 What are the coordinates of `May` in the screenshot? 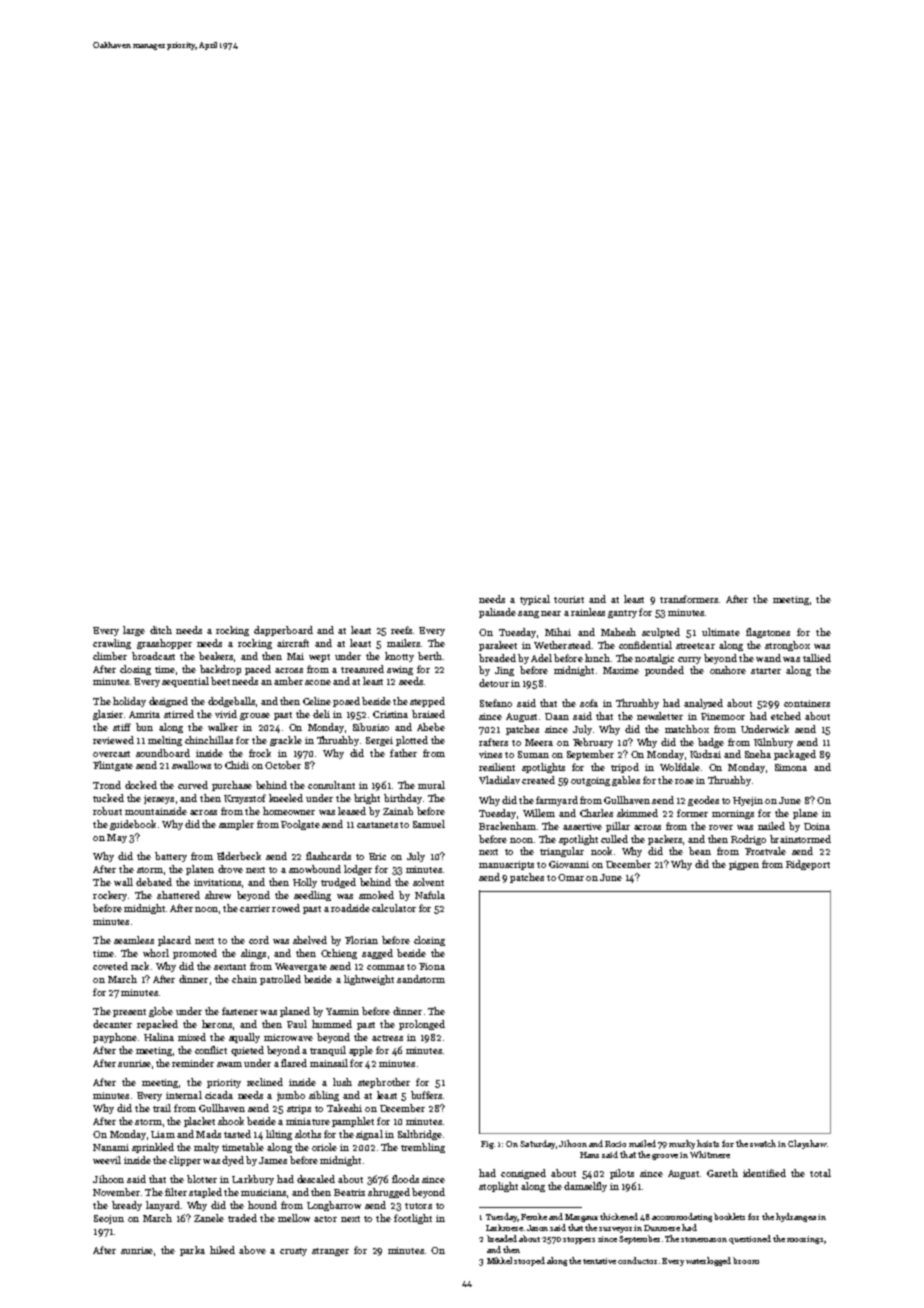 It's located at (117, 838).
